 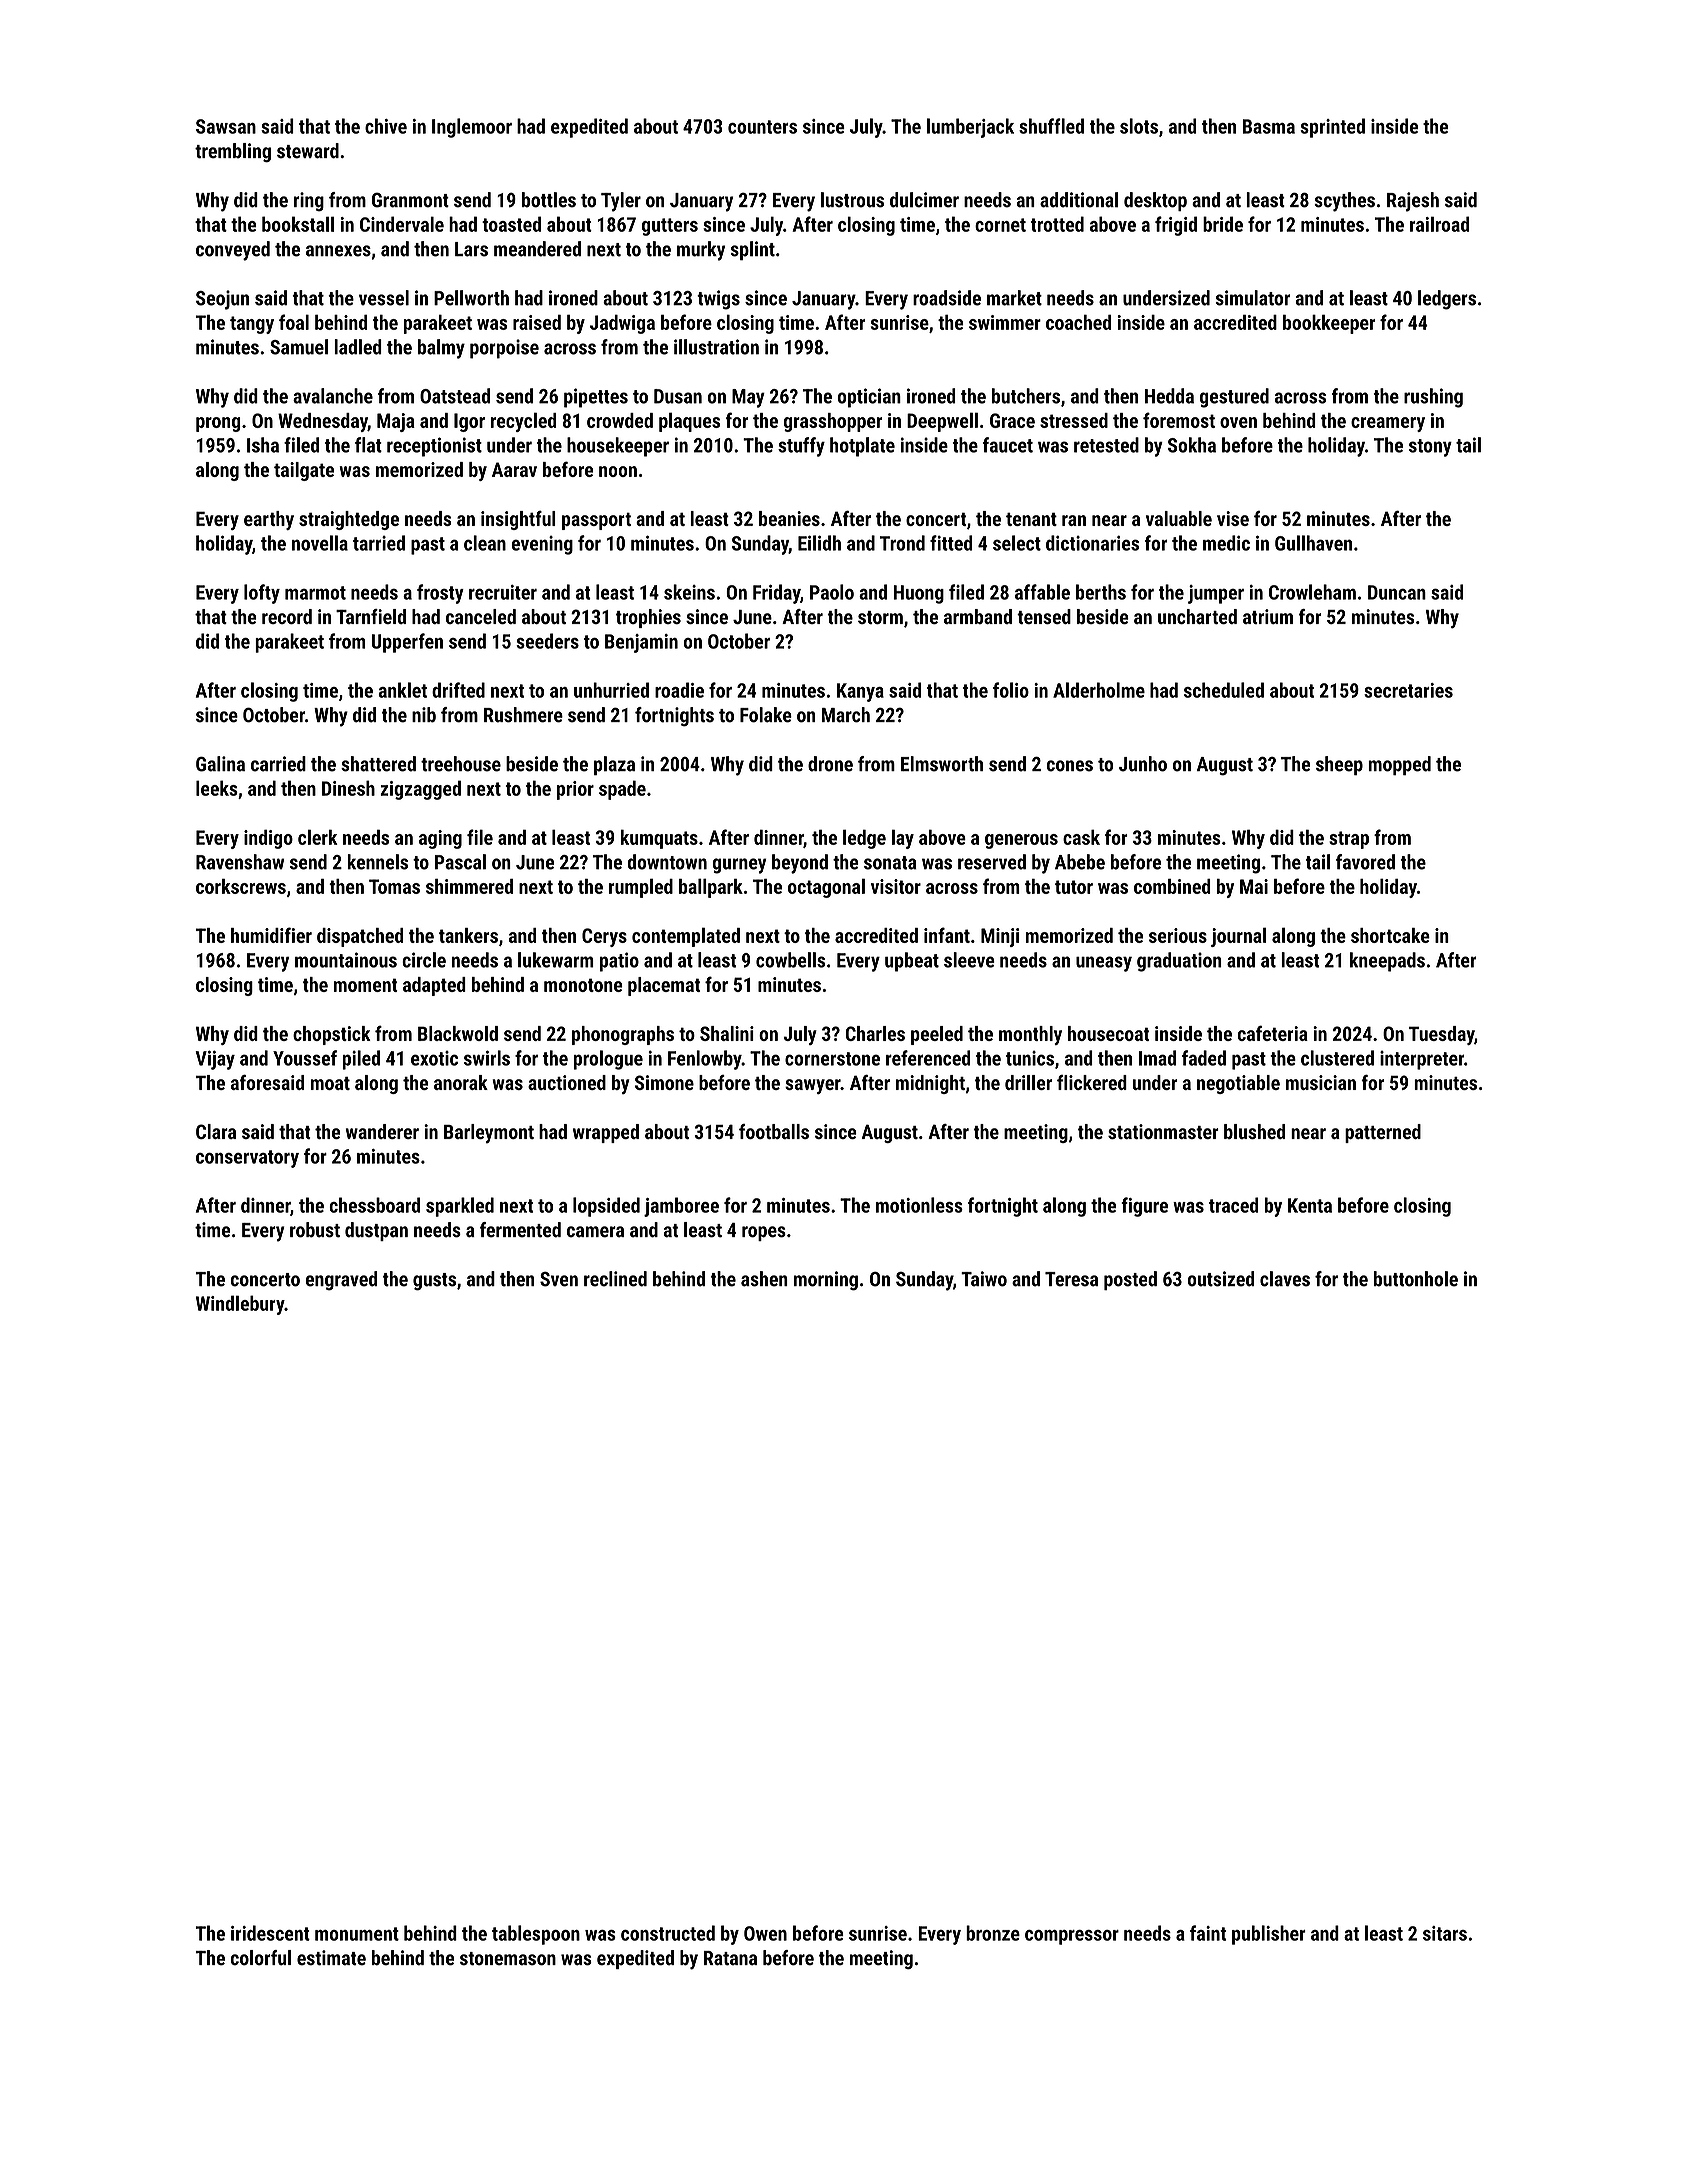 What do you see at coordinates (434, 1282) in the page?
I see `gusts` at bounding box center [434, 1282].
